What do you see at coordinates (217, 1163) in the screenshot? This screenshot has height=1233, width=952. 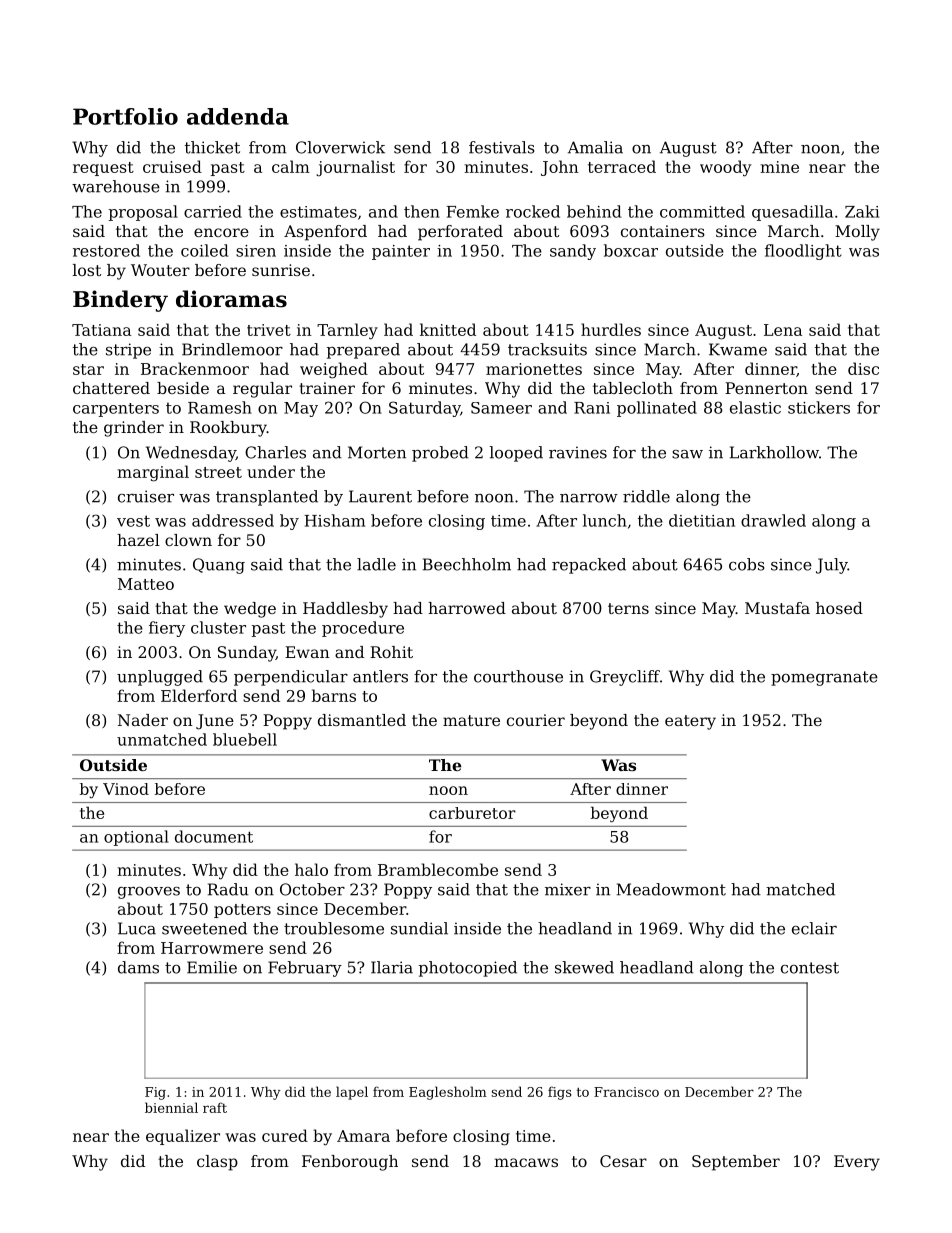 I see `clasp` at bounding box center [217, 1163].
